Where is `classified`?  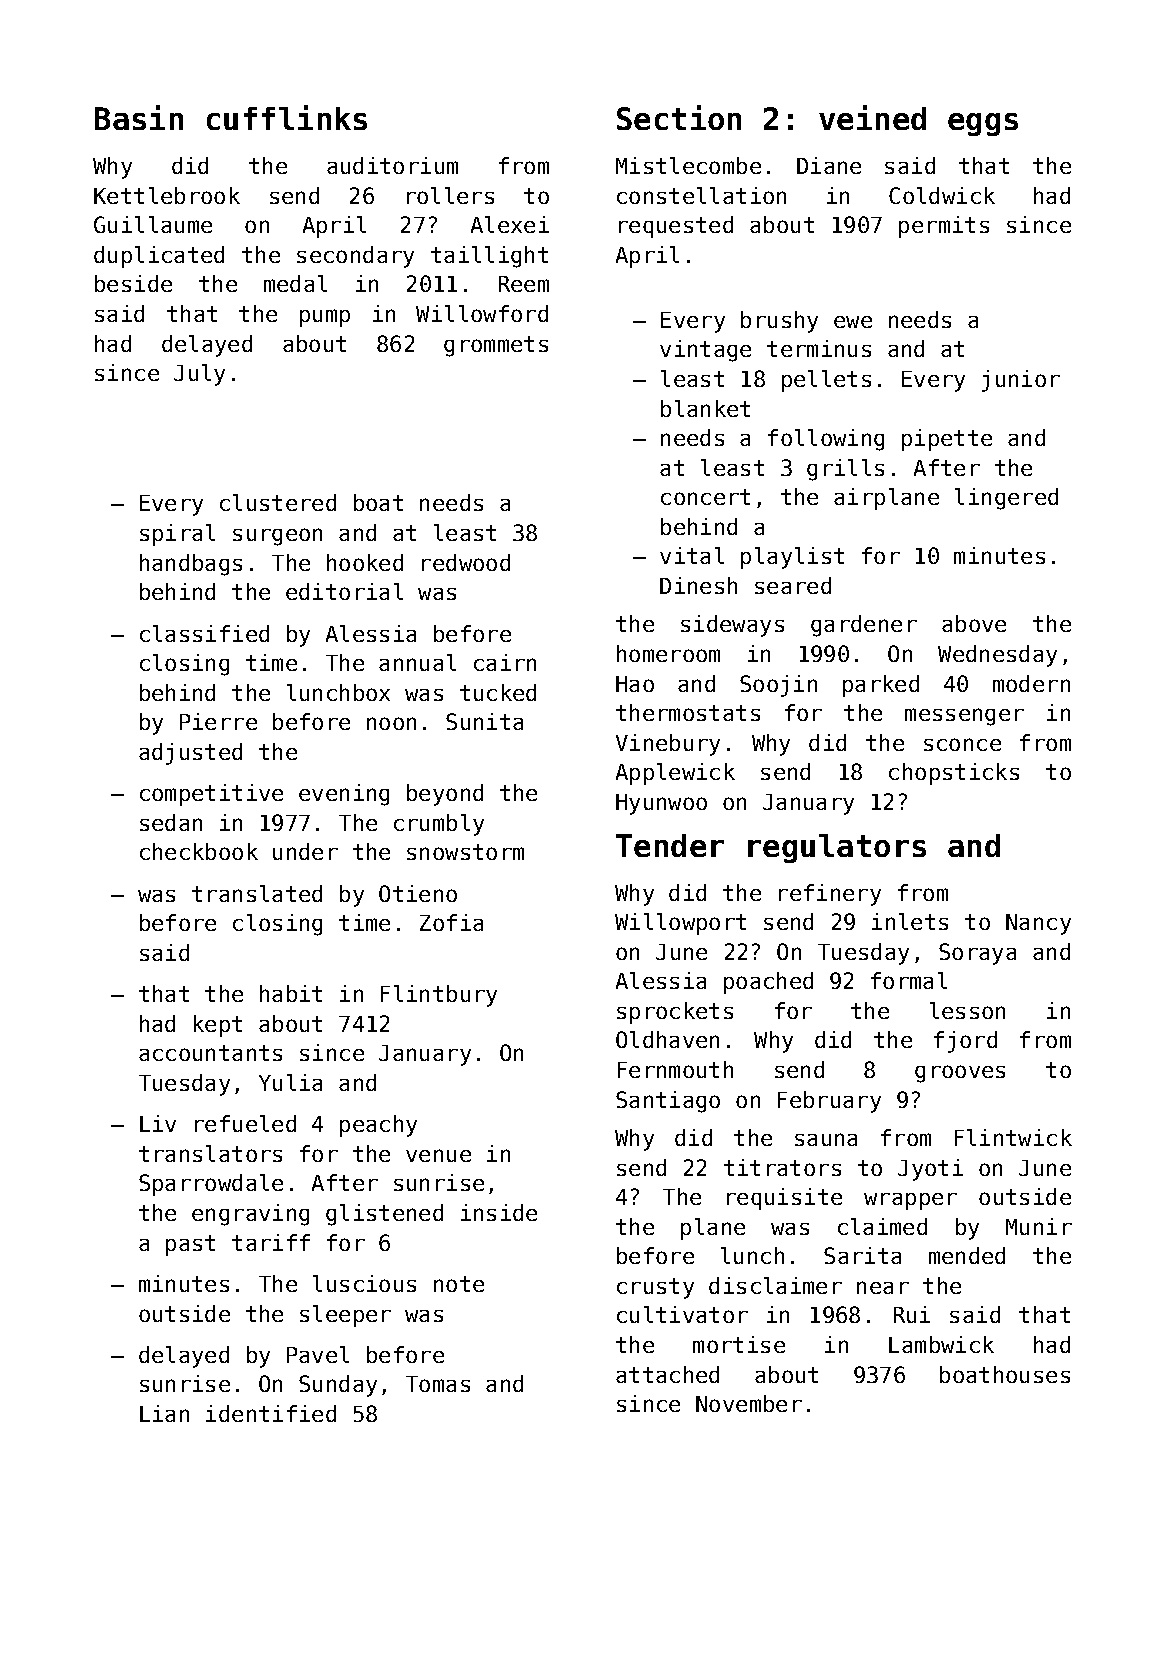 classified is located at coordinates (204, 633).
